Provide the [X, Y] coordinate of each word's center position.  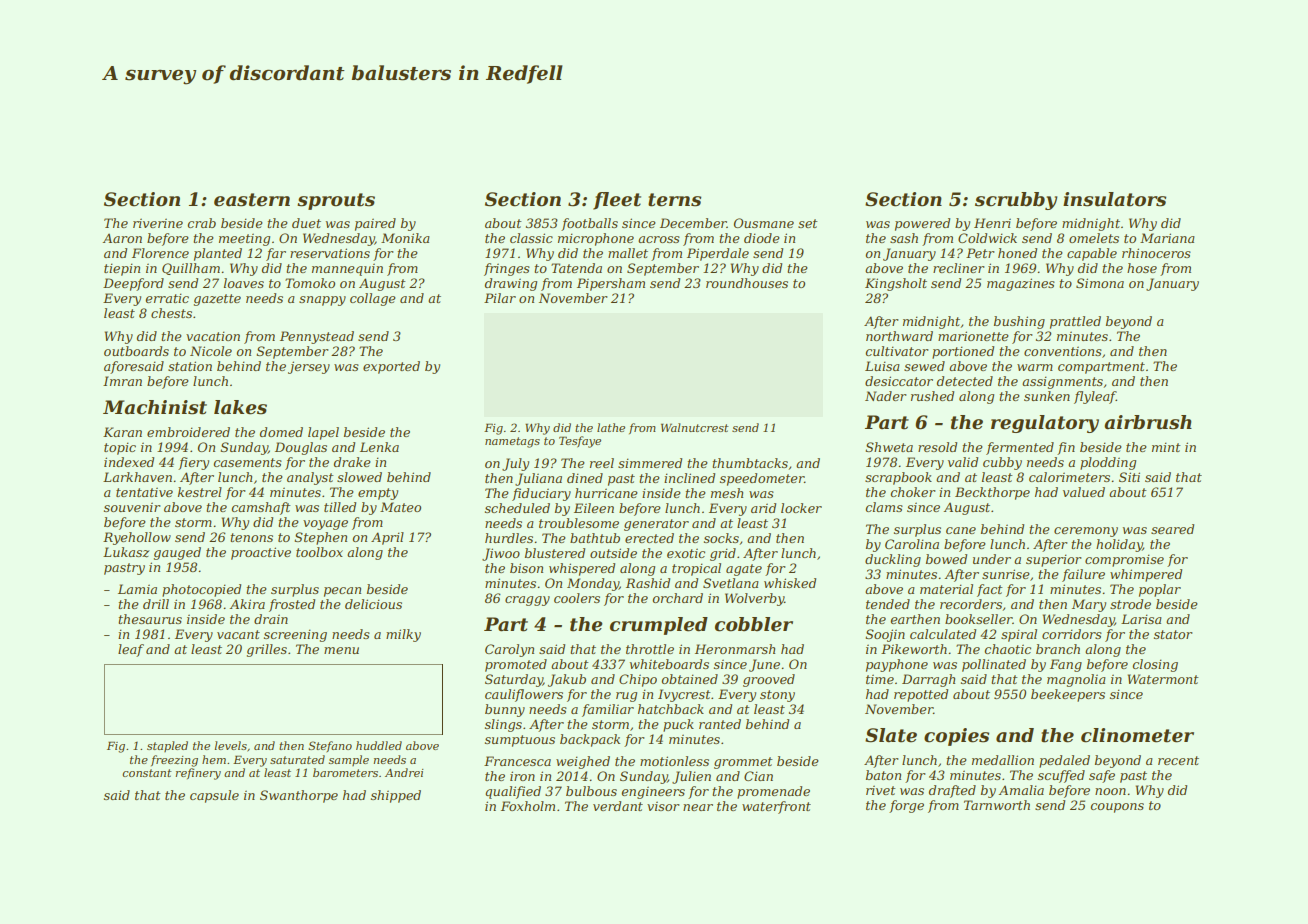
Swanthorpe [299, 796]
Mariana [1167, 238]
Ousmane [764, 223]
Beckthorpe [992, 493]
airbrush [1148, 422]
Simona [1100, 283]
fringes [507, 269]
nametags [512, 442]
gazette [217, 300]
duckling [893, 560]
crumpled [659, 626]
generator [656, 525]
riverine [158, 223]
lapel [323, 433]
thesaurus [150, 619]
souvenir [132, 507]
